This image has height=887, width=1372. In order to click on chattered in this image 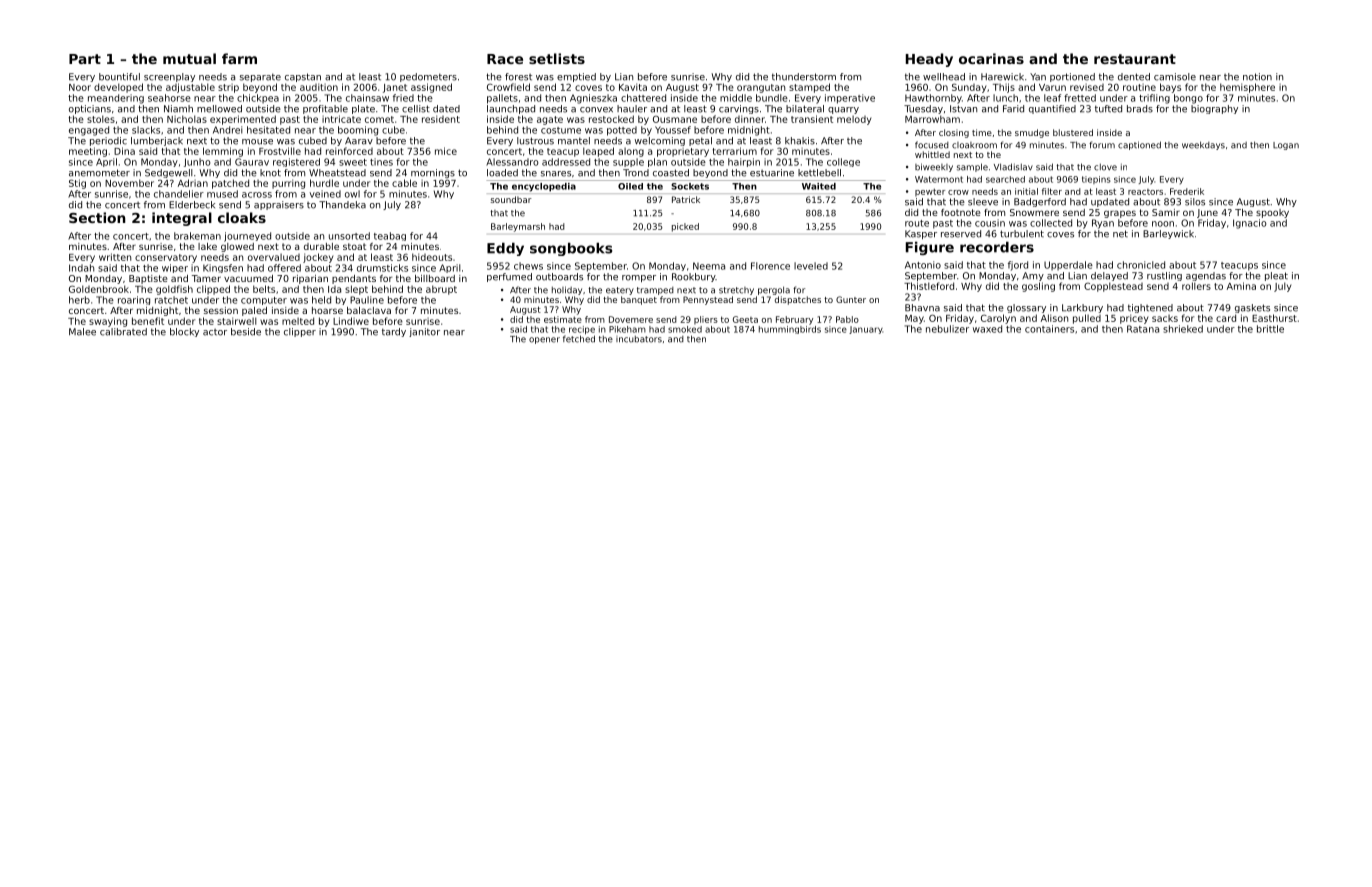, I will do `click(643, 98)`.
